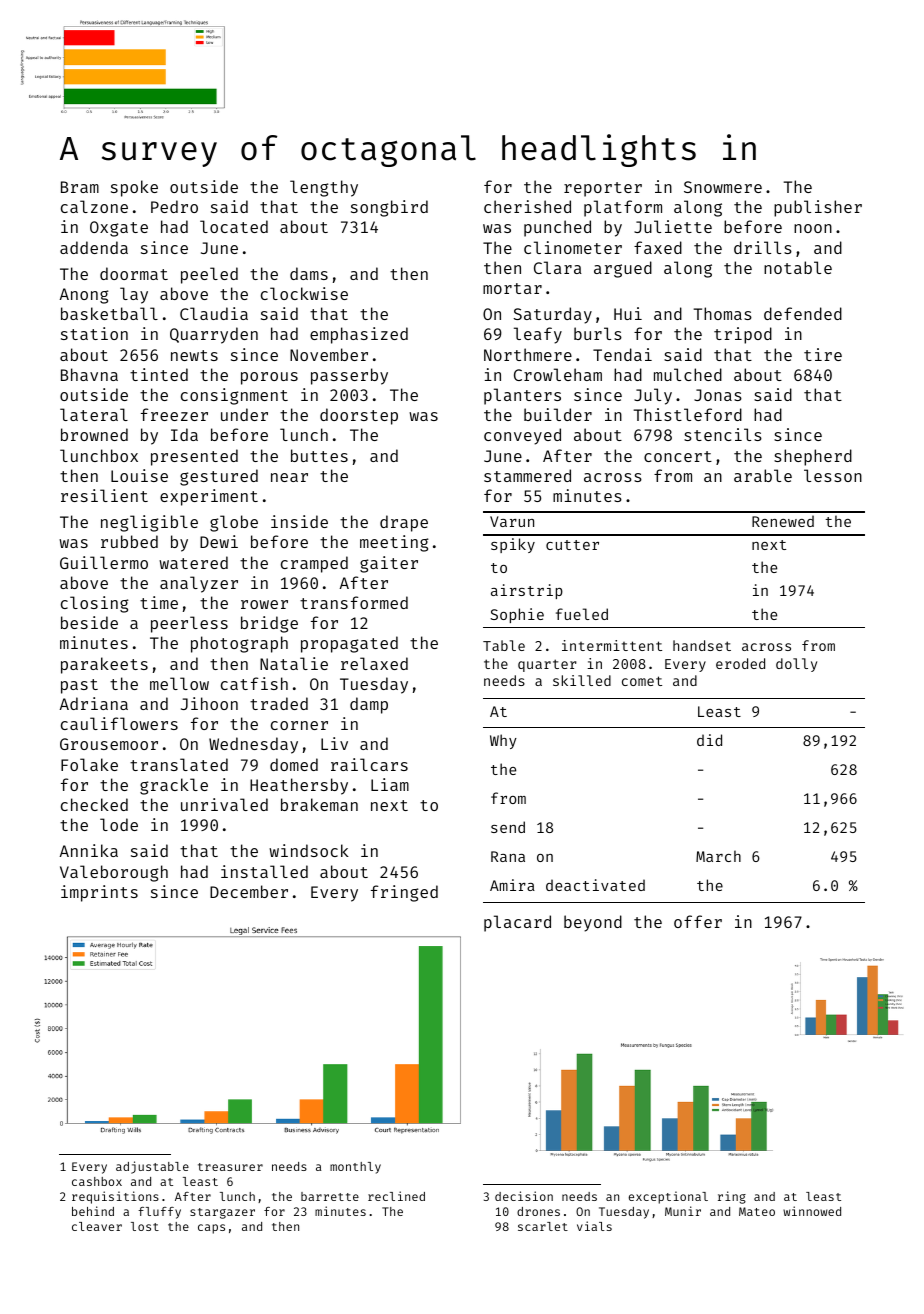  Describe the element at coordinates (783, 521) in the page. I see `Renewed` at that location.
